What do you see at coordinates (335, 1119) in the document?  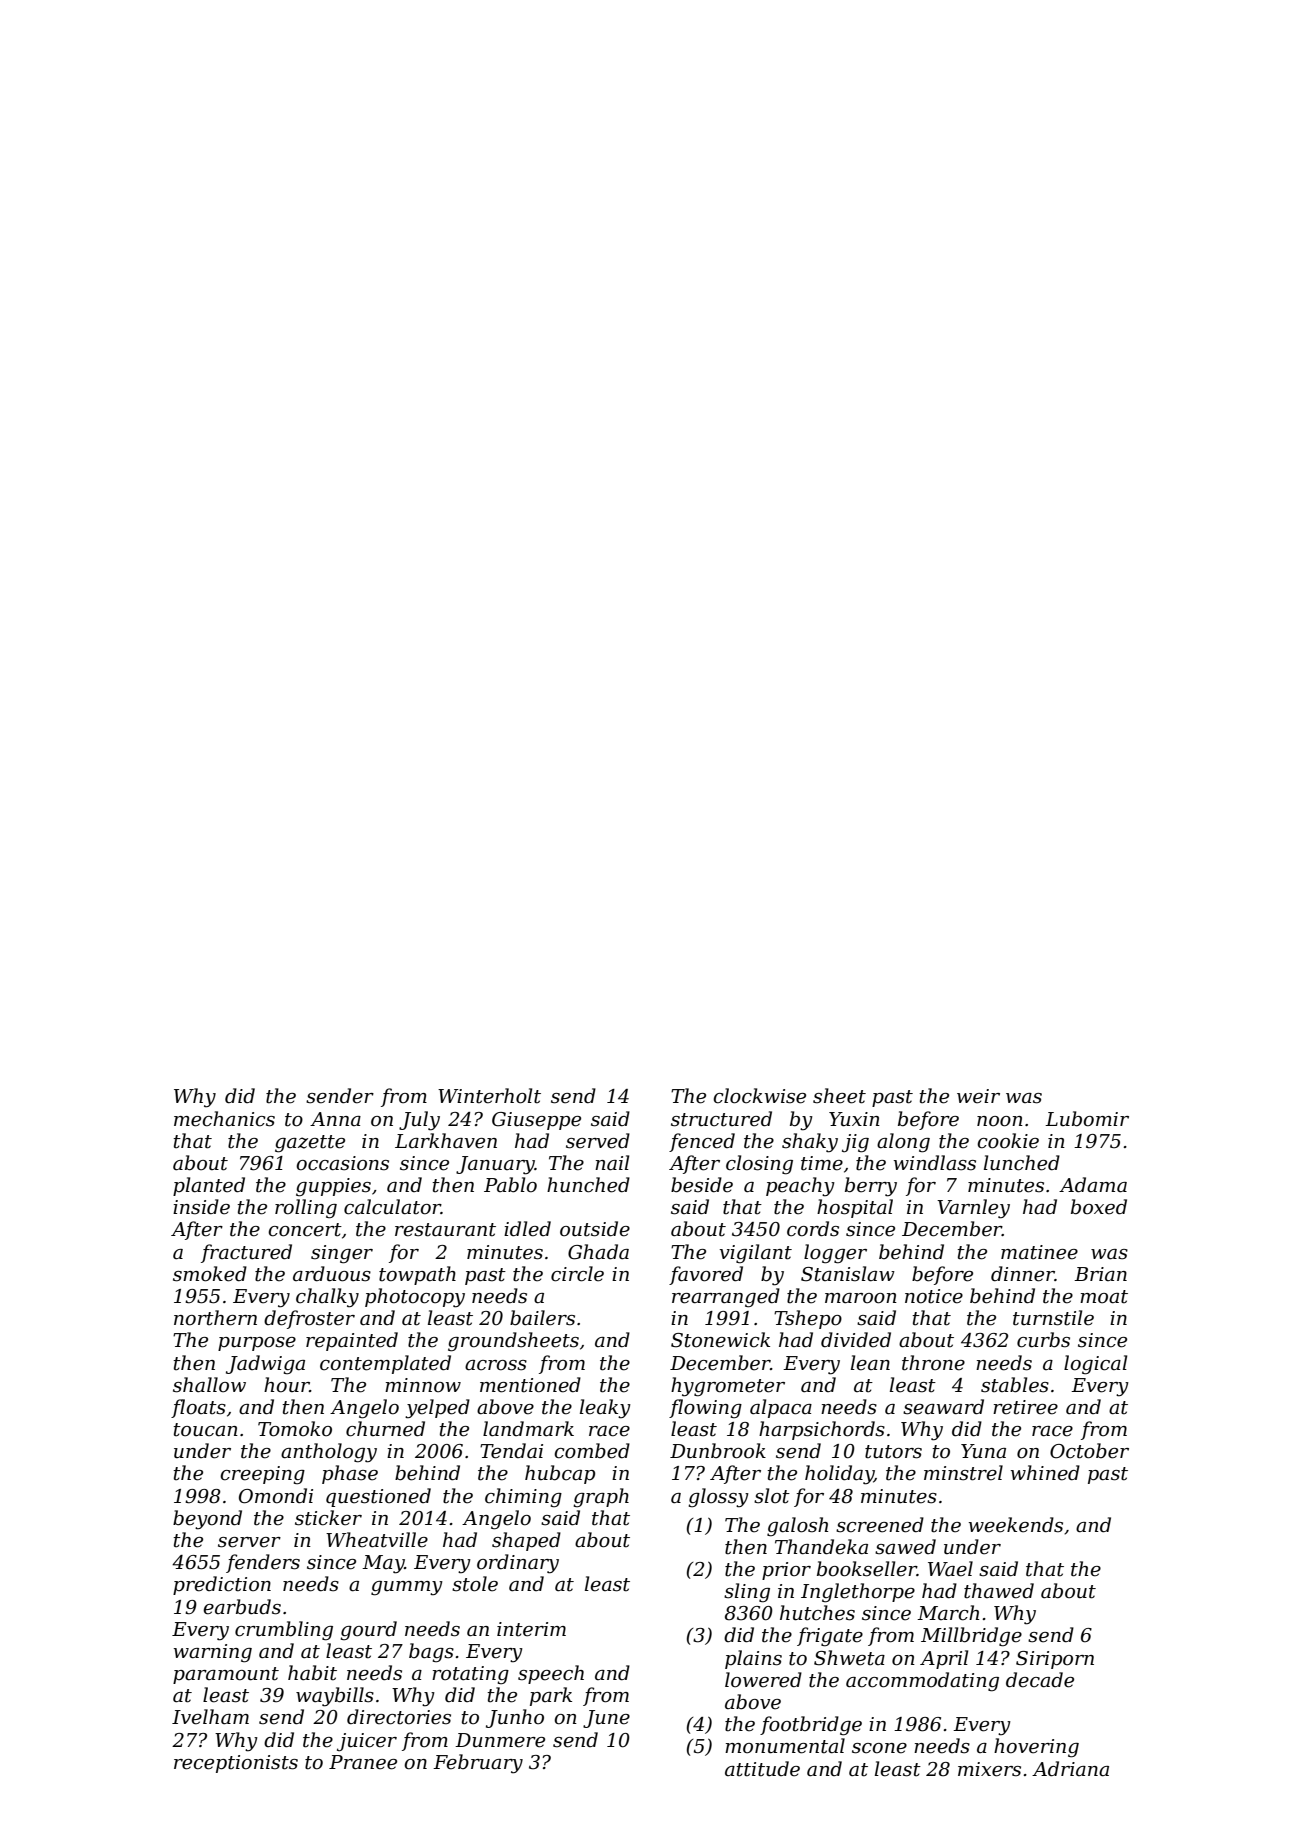 I see `Anna` at bounding box center [335, 1119].
